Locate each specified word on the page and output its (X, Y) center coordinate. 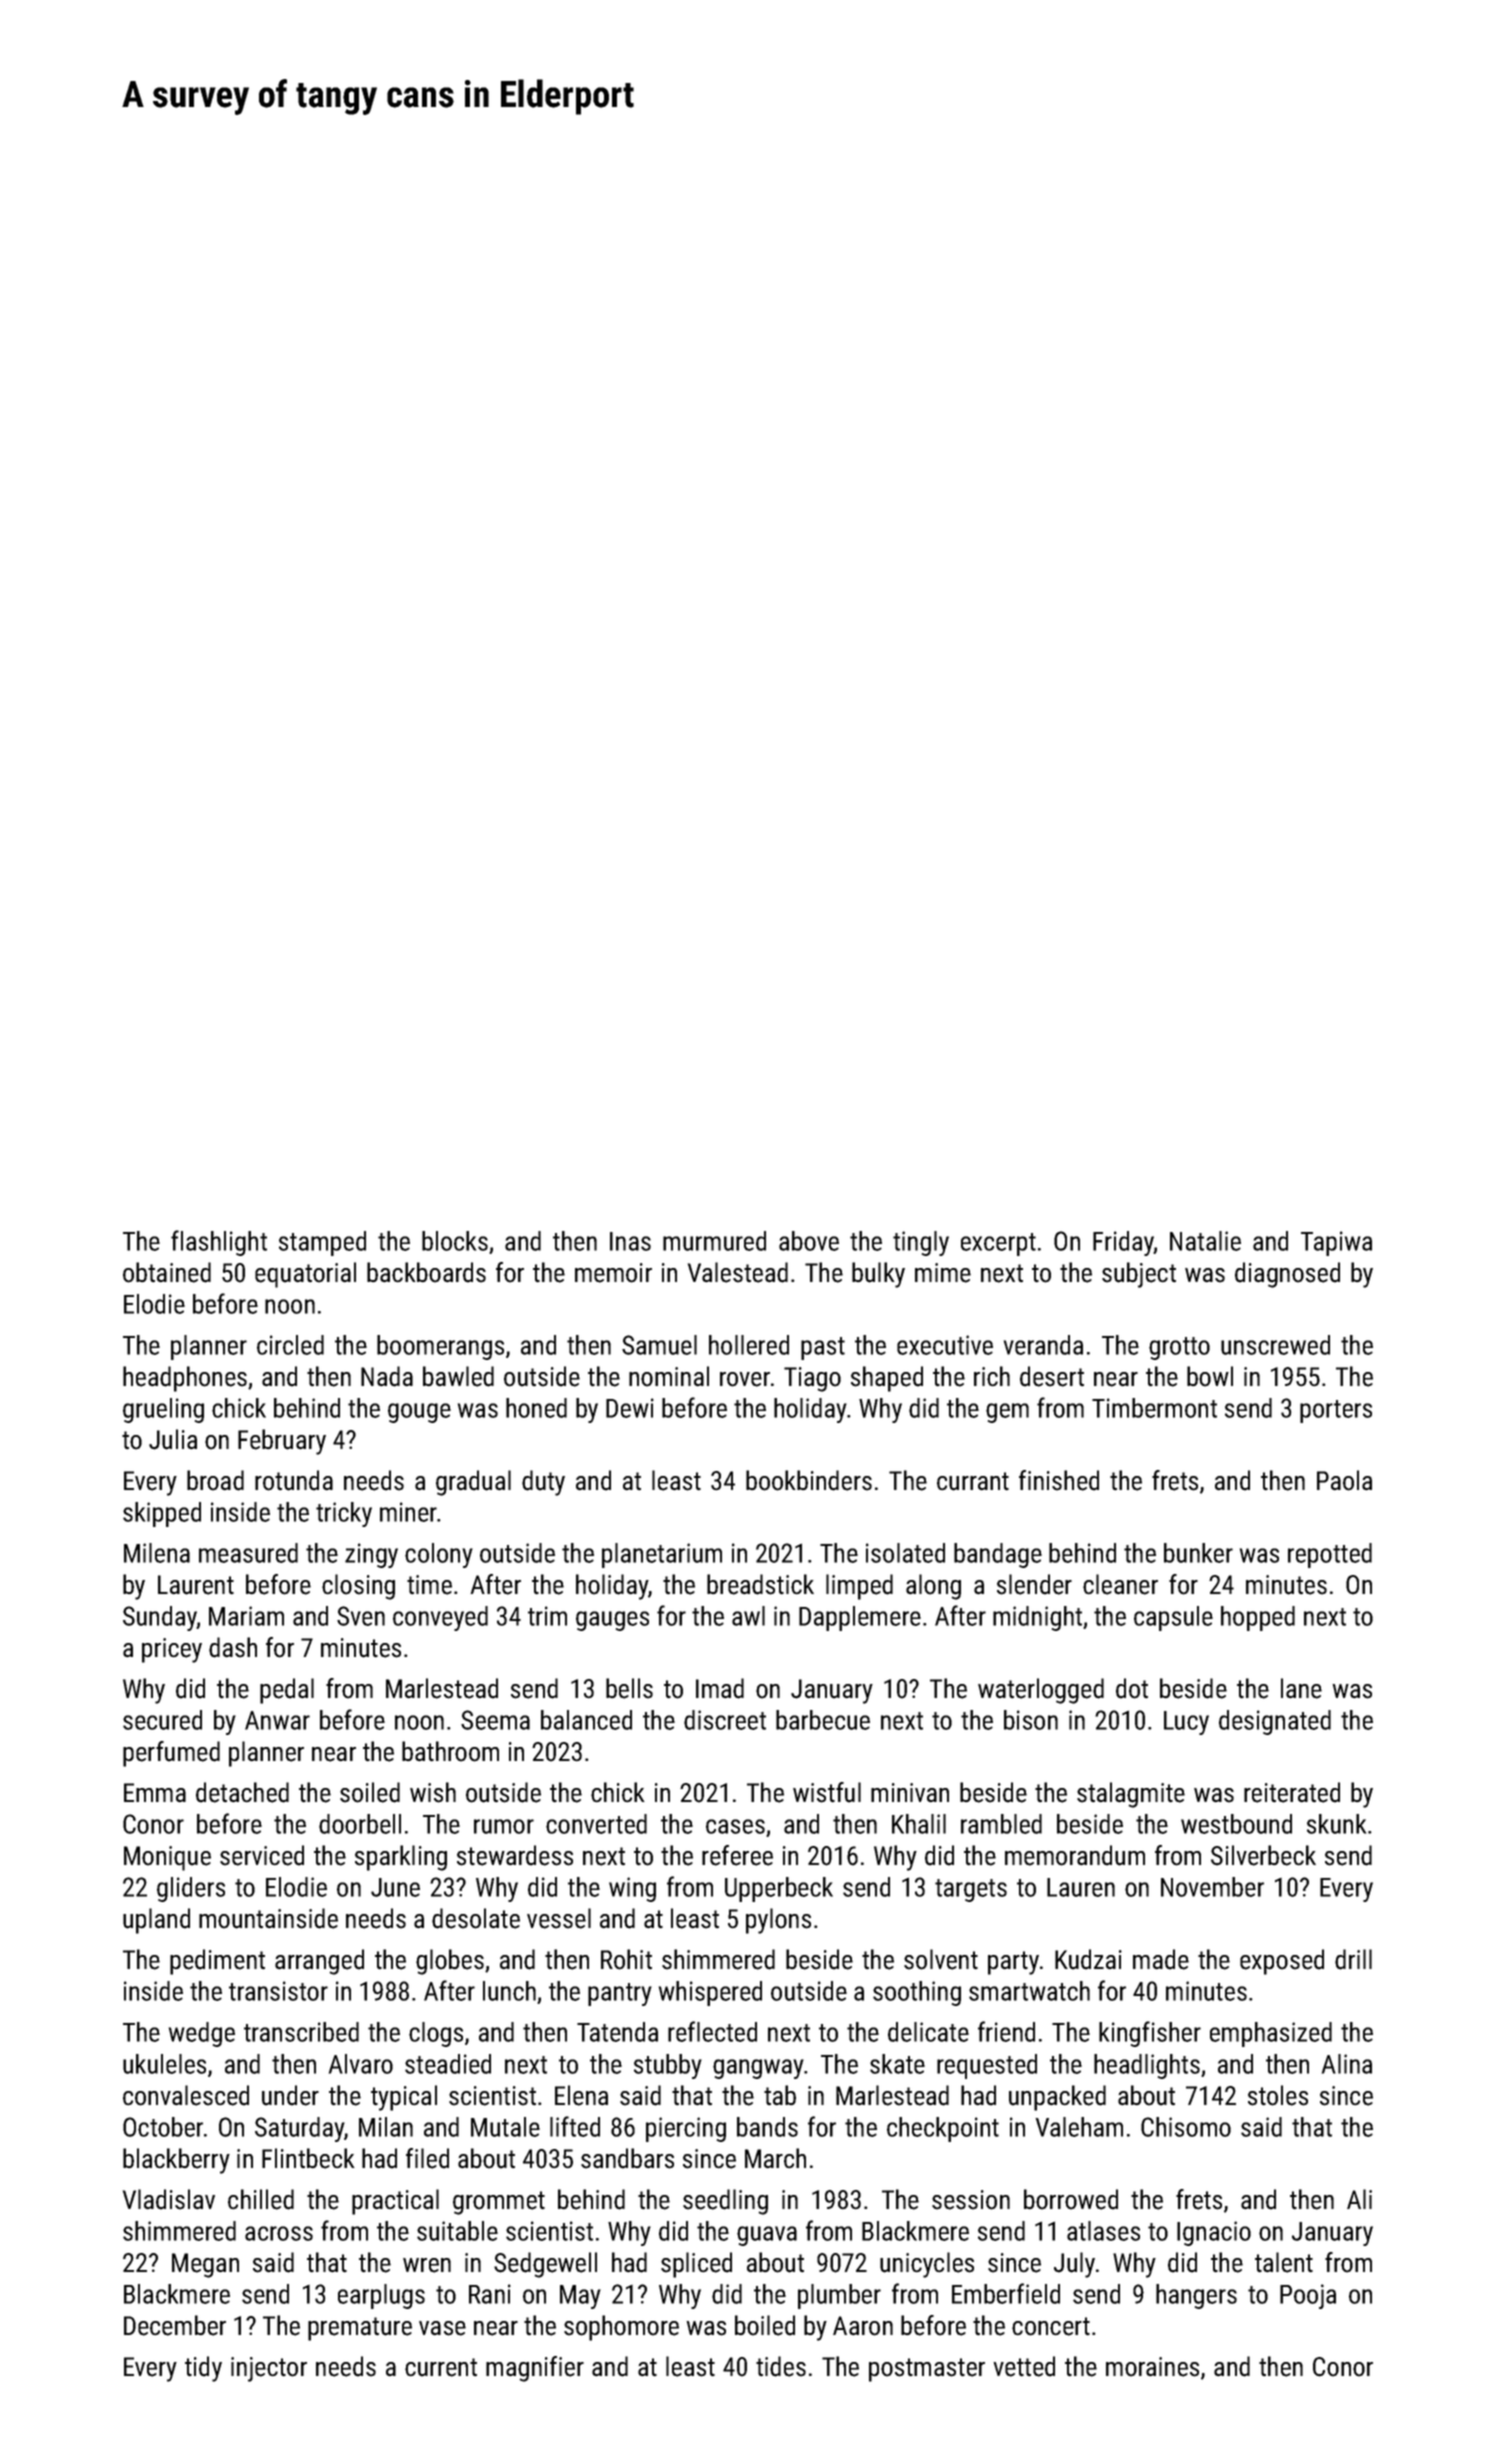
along (933, 1587)
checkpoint (943, 2129)
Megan (205, 2265)
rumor (504, 1826)
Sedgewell (545, 2265)
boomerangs (440, 1347)
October (163, 2127)
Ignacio (1214, 2233)
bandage (998, 1555)
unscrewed (1275, 1345)
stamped (322, 1243)
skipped (162, 1514)
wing (632, 1889)
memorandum (1075, 1855)
